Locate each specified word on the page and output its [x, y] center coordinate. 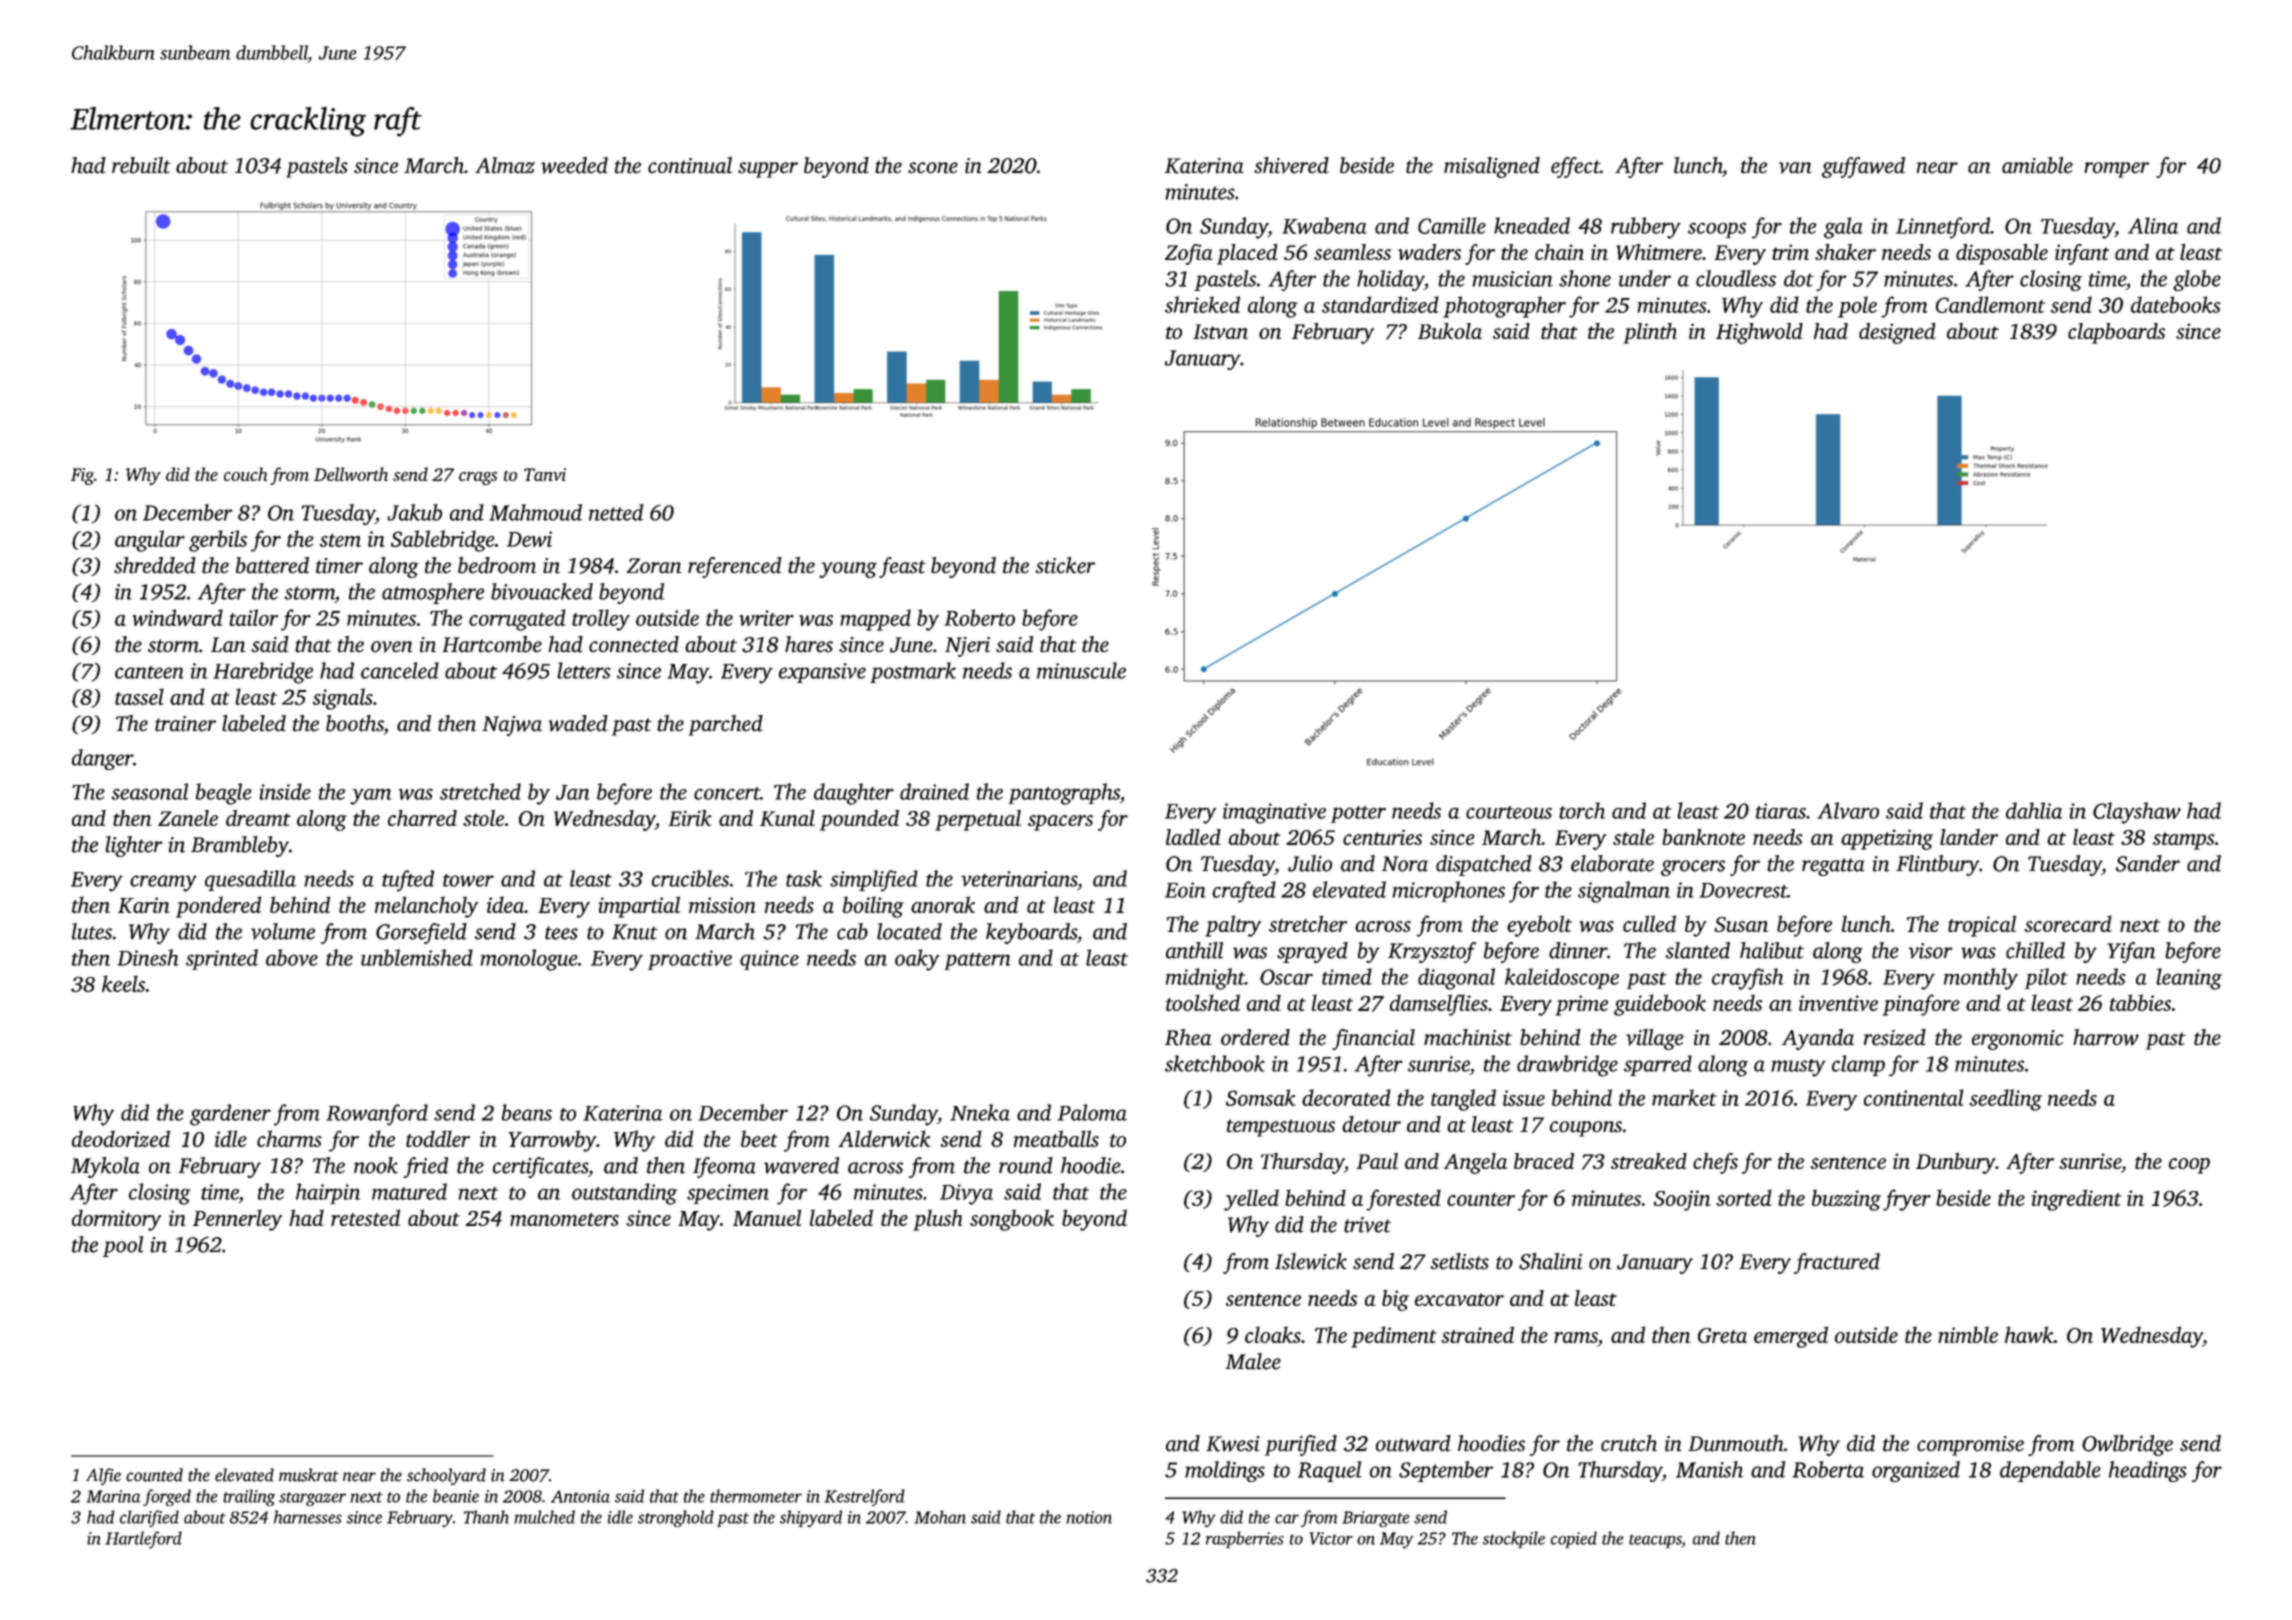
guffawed [1863, 167]
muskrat [309, 1475]
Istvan [1220, 331]
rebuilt [141, 165]
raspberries [1245, 1539]
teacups [1655, 1541]
